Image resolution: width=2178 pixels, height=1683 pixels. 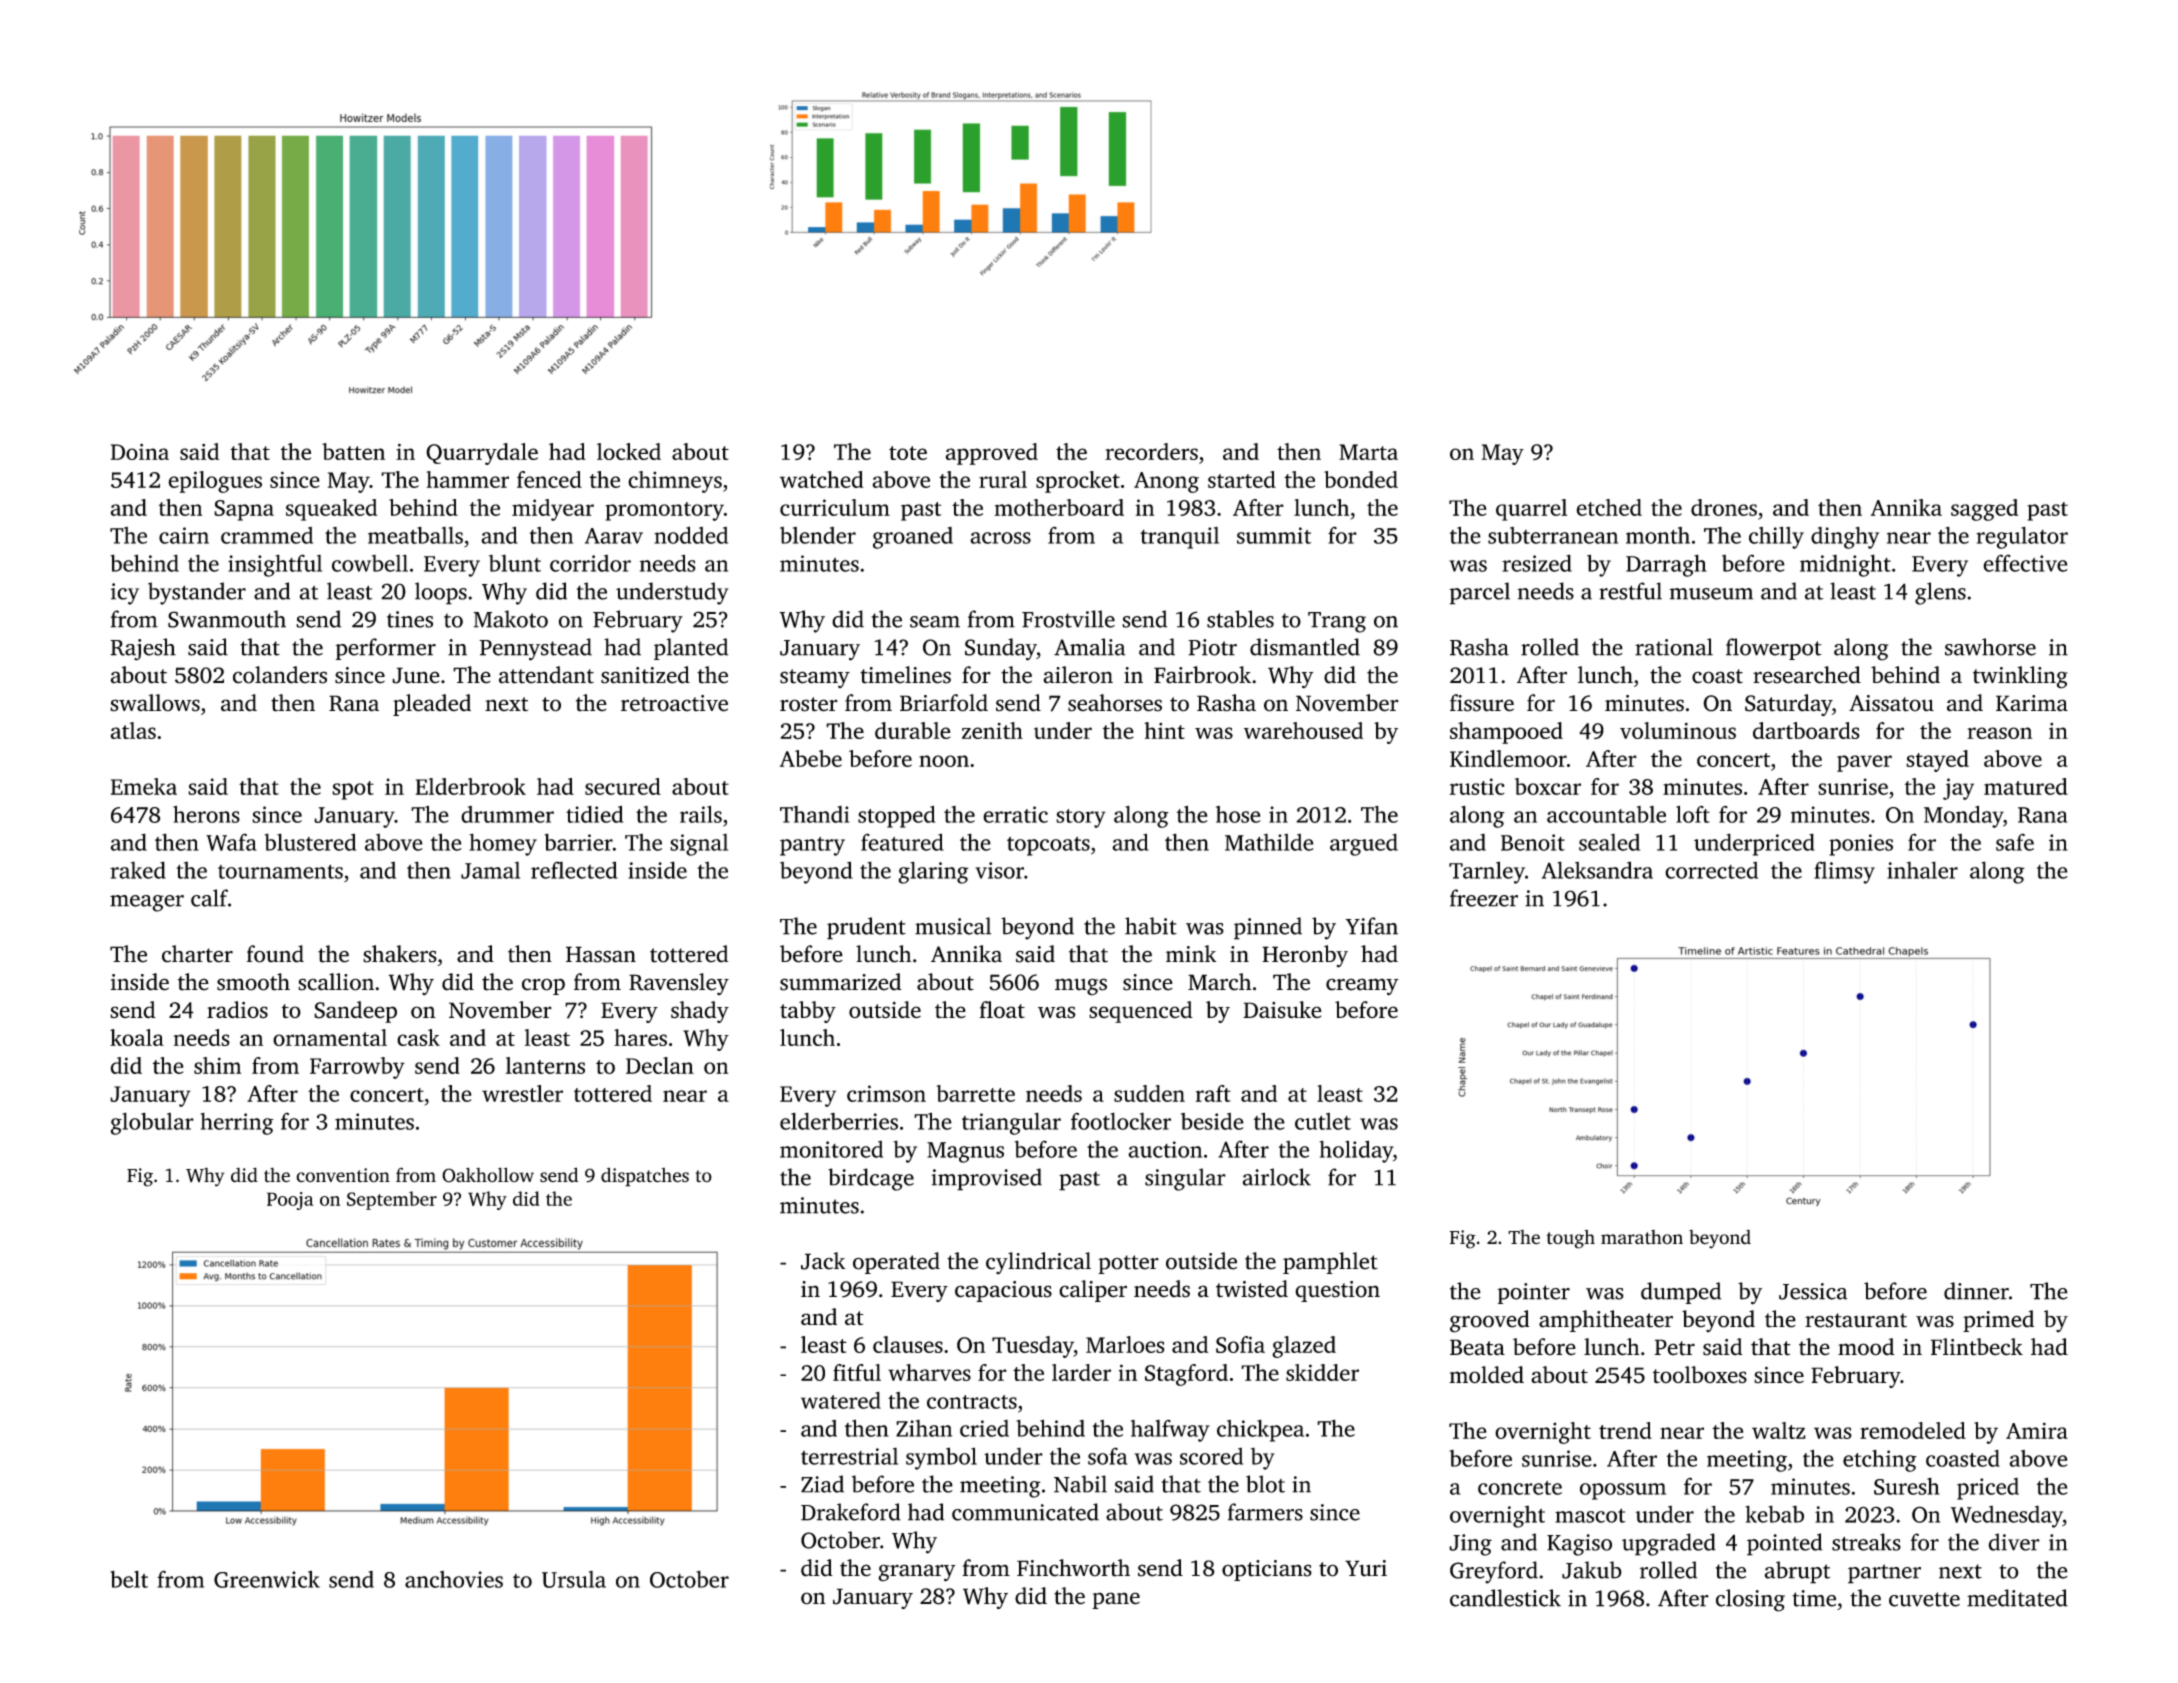 What do you see at coordinates (1151, 451) in the screenshot?
I see `recorders` at bounding box center [1151, 451].
